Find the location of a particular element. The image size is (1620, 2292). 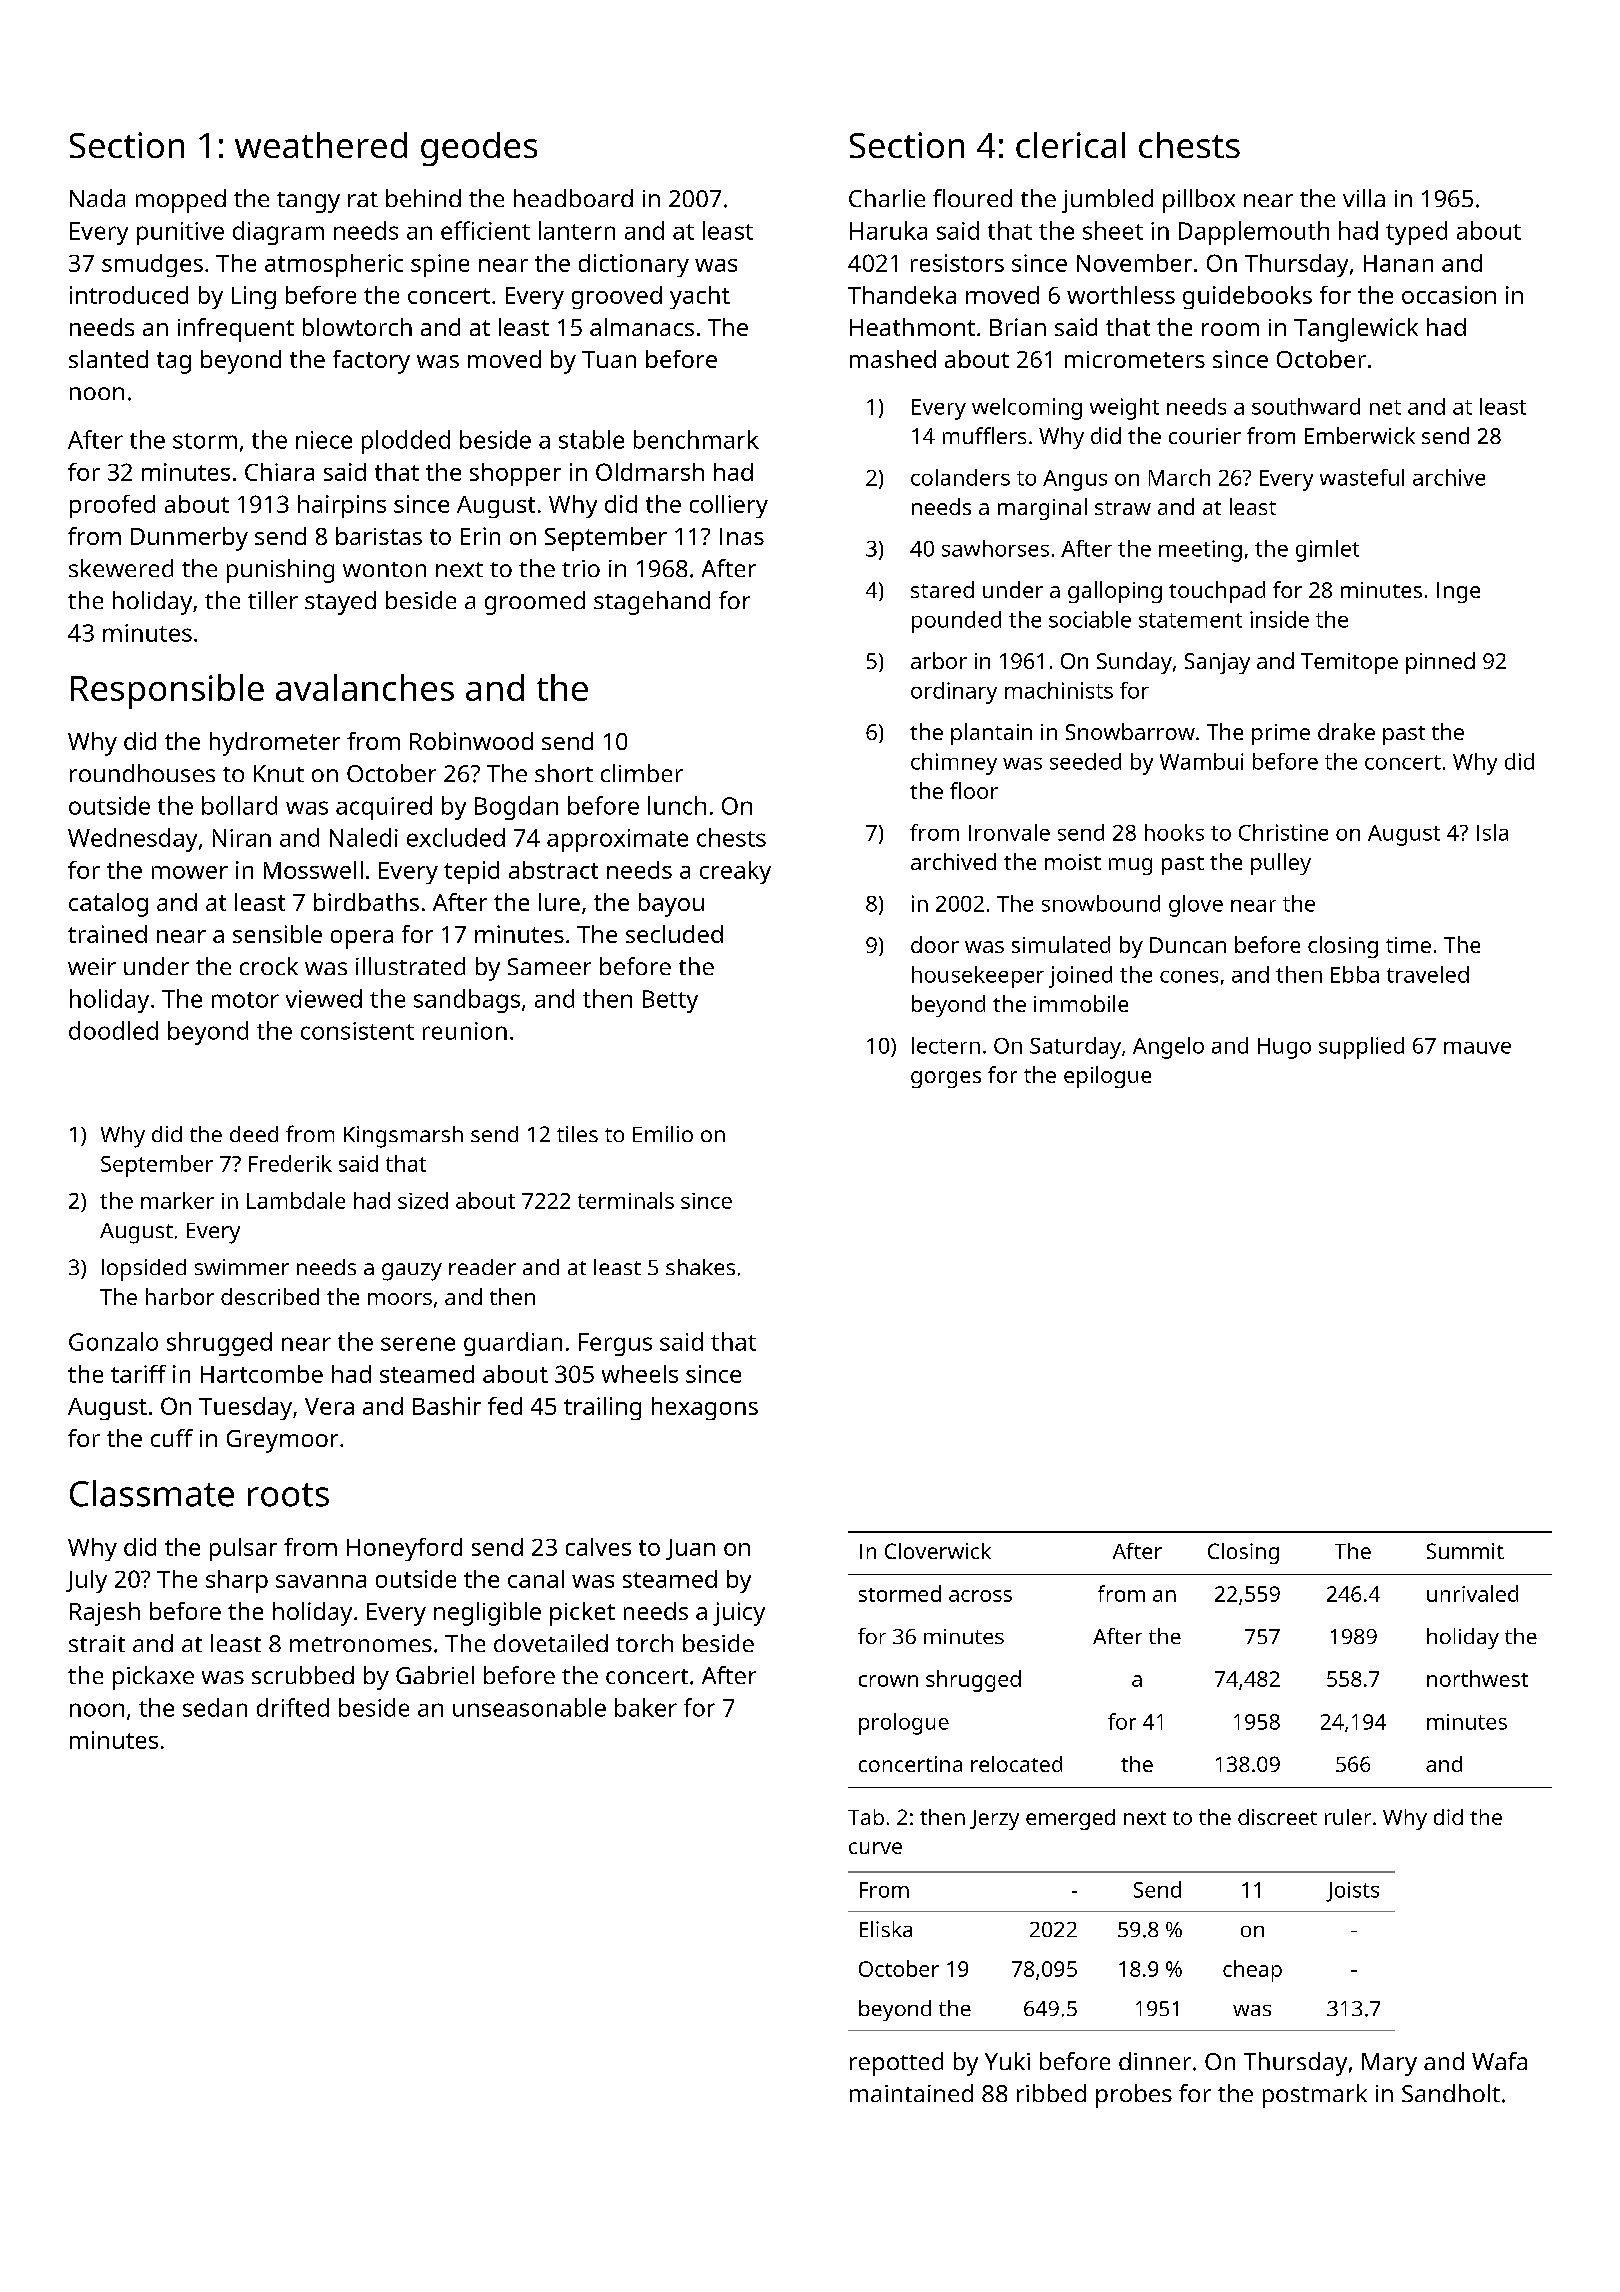

discreet is located at coordinates (1277, 1817).
